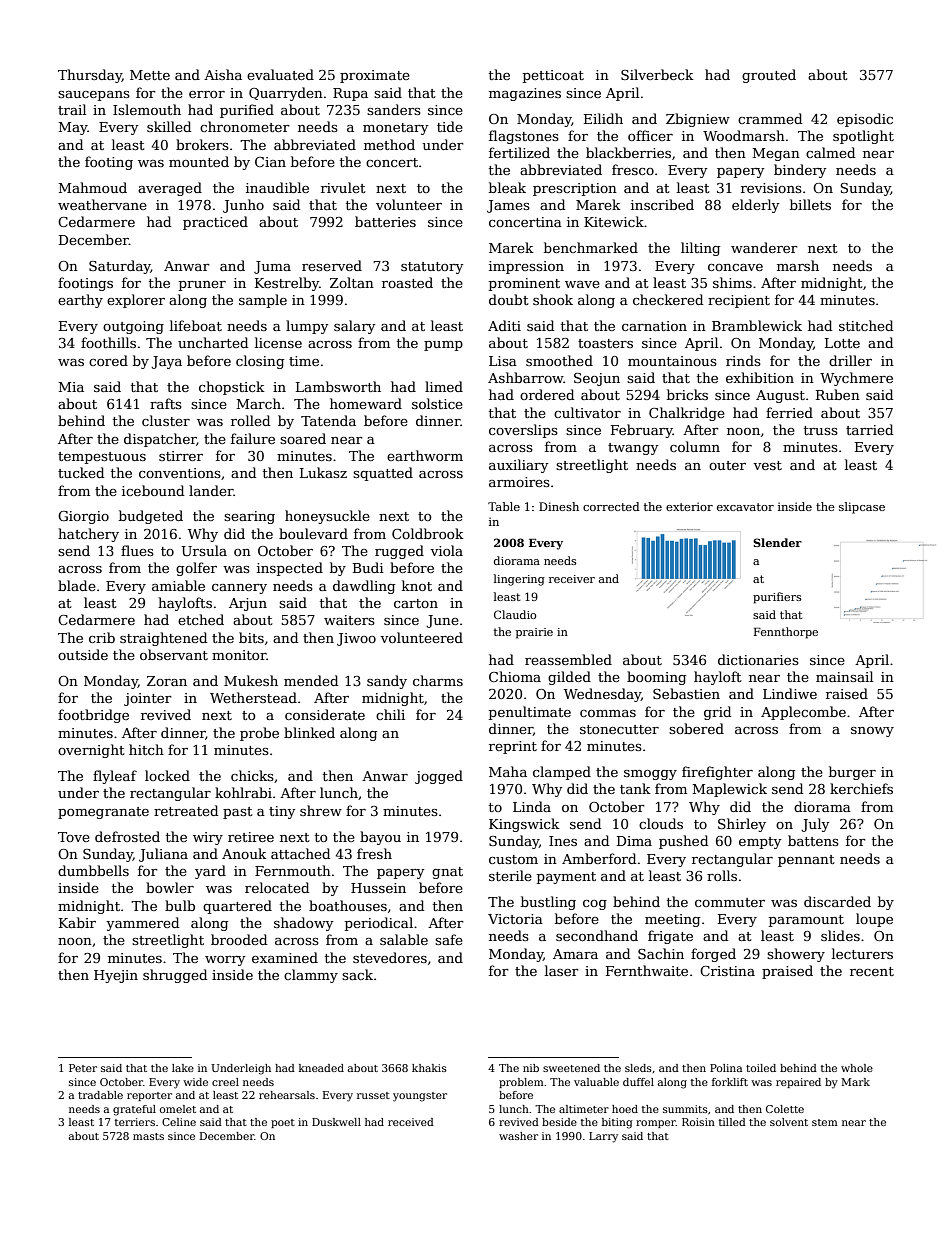 The width and height of the page is (952, 1233). Describe the element at coordinates (380, 838) in the page. I see `bayou` at that location.
